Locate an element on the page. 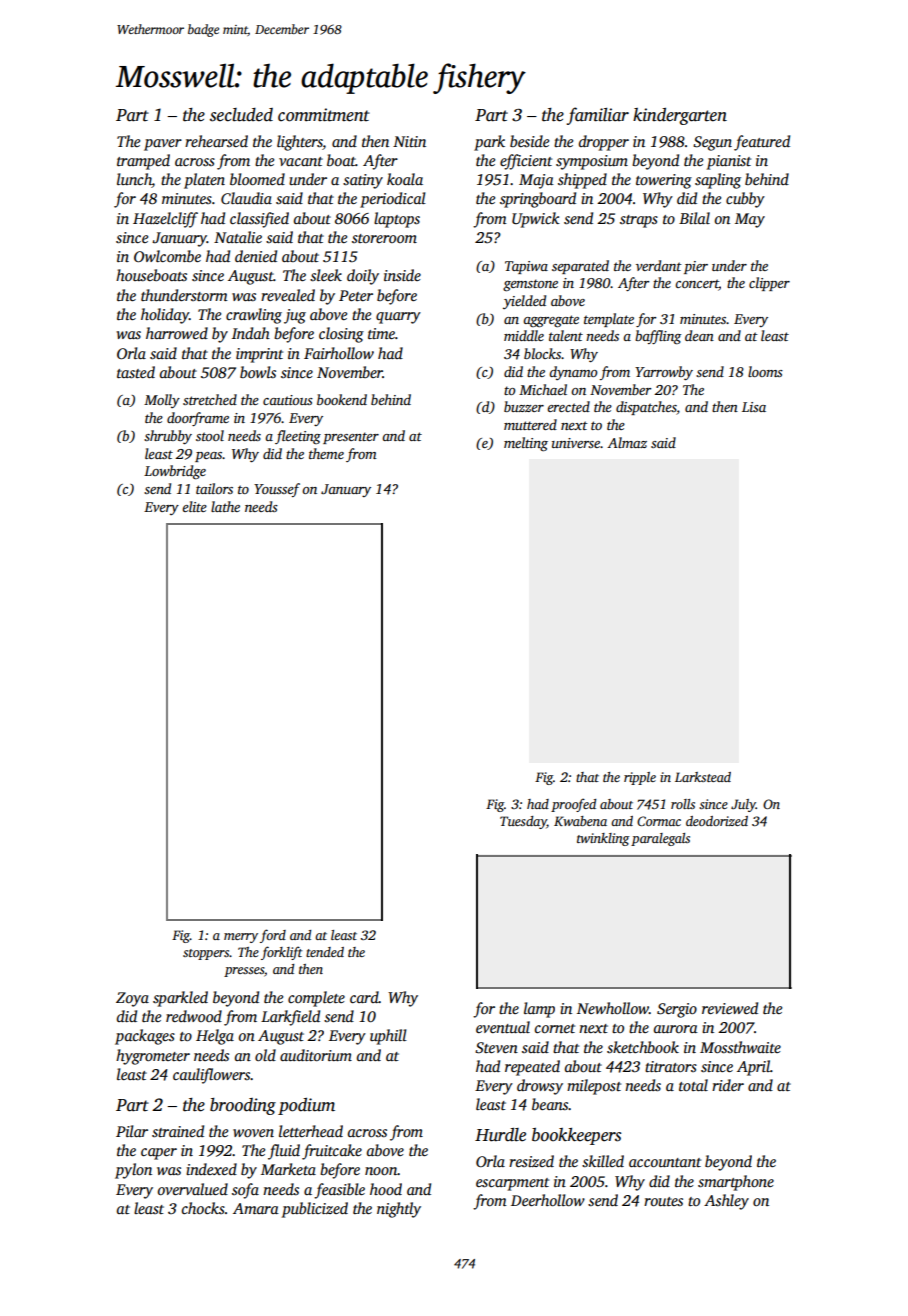 This image has height=1316, width=908. presses is located at coordinates (244, 972).
